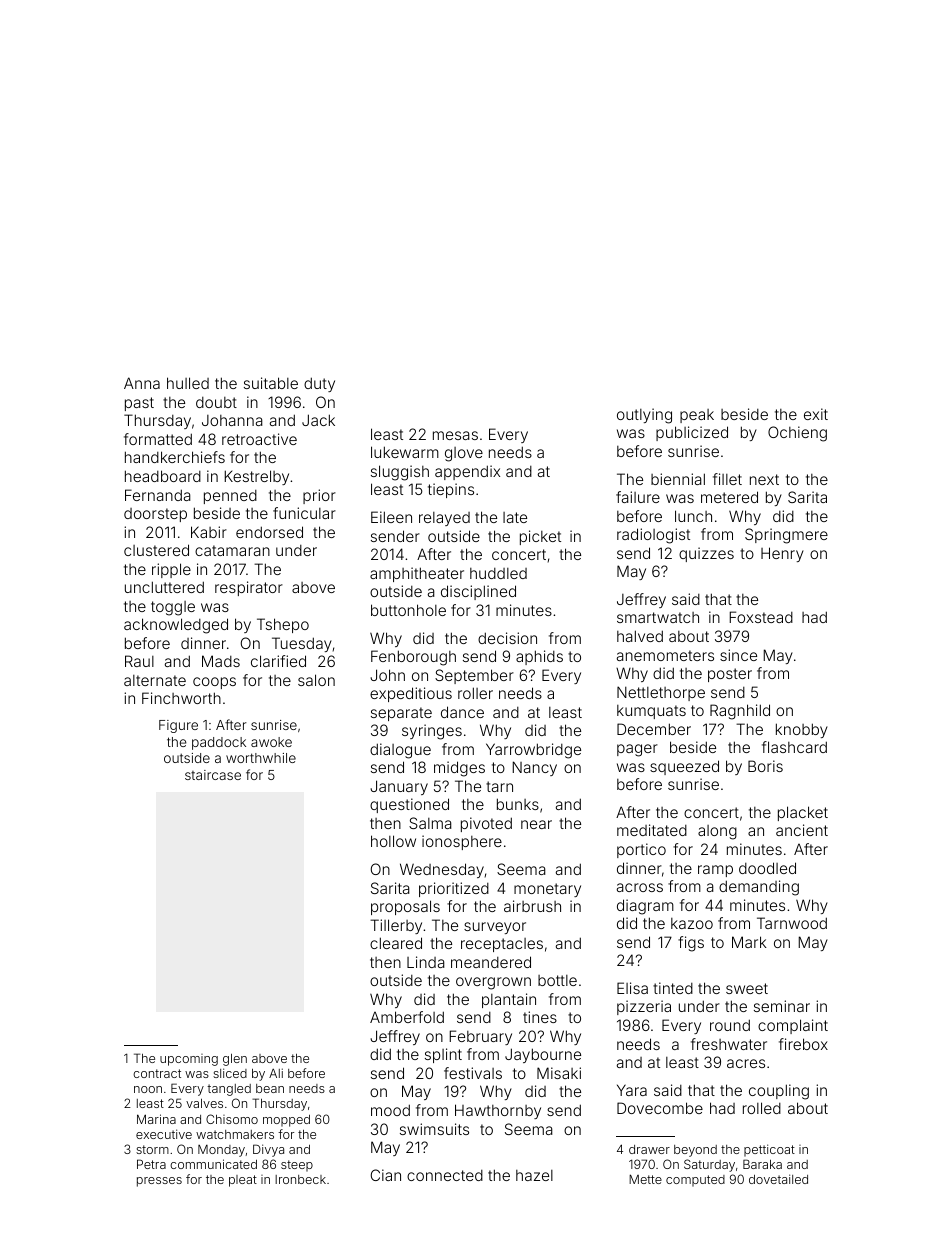  Describe the element at coordinates (507, 638) in the screenshot. I see `decision` at that location.
